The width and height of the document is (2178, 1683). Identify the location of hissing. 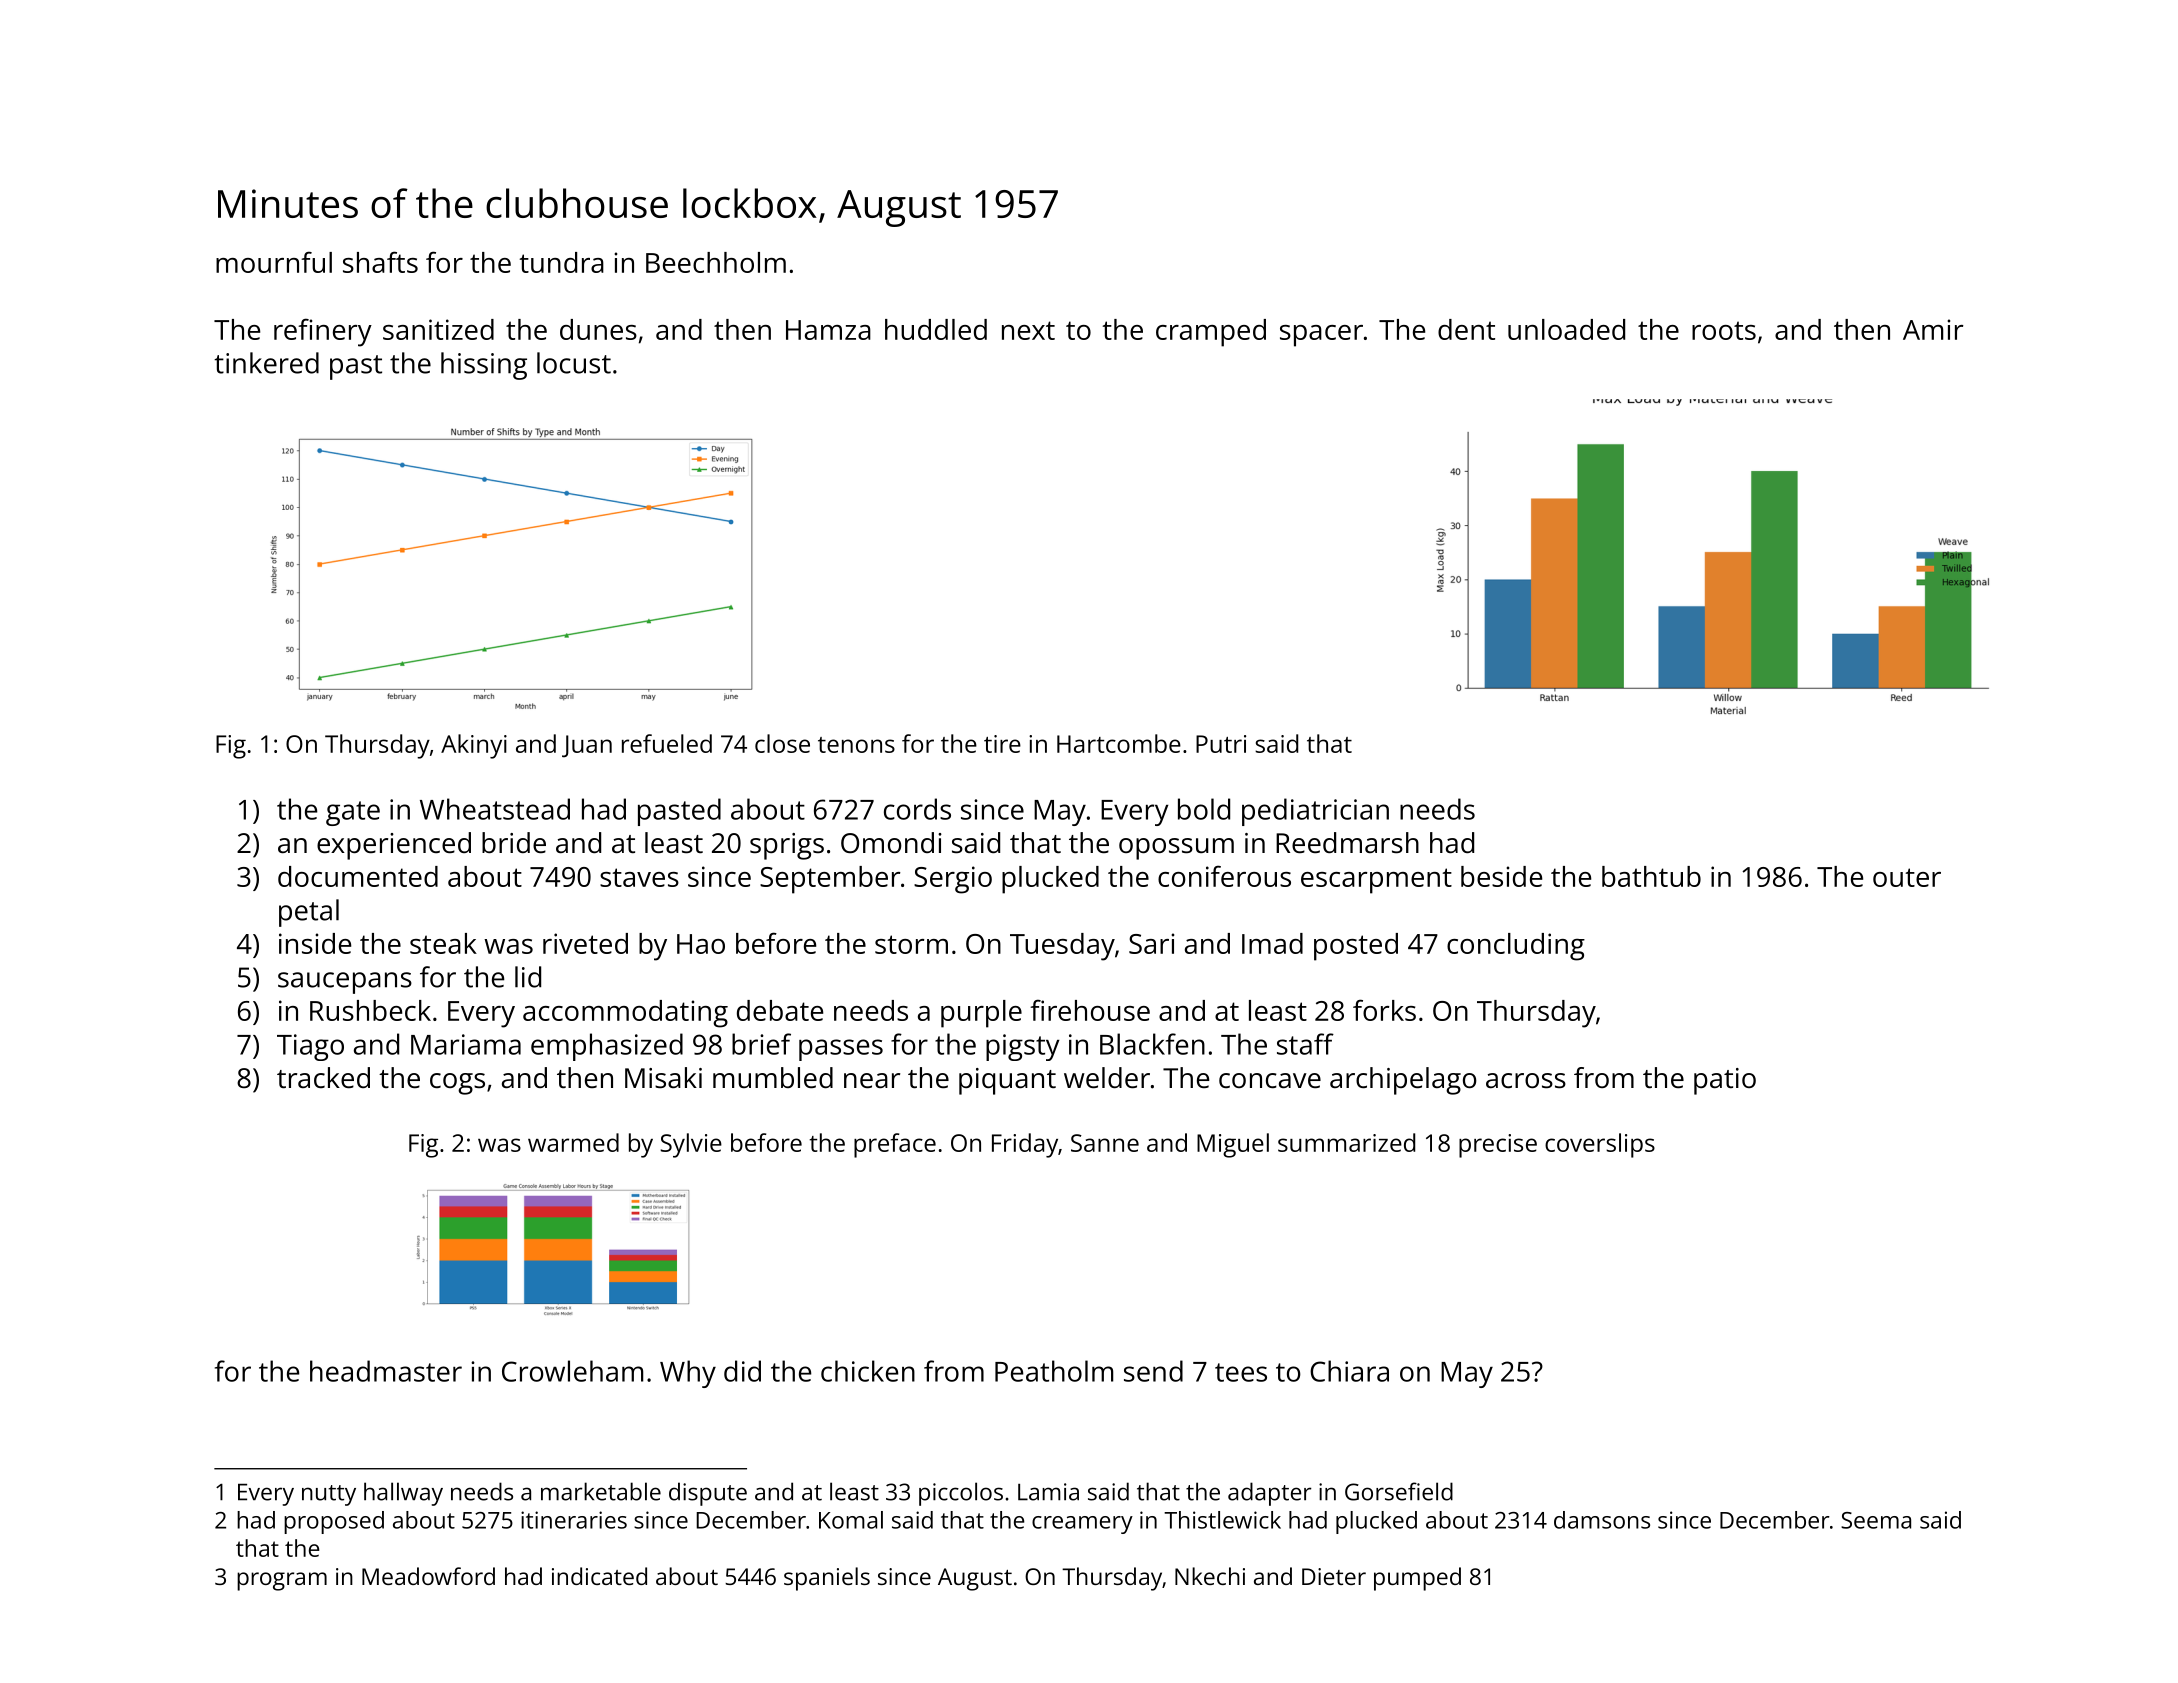
(484, 366).
